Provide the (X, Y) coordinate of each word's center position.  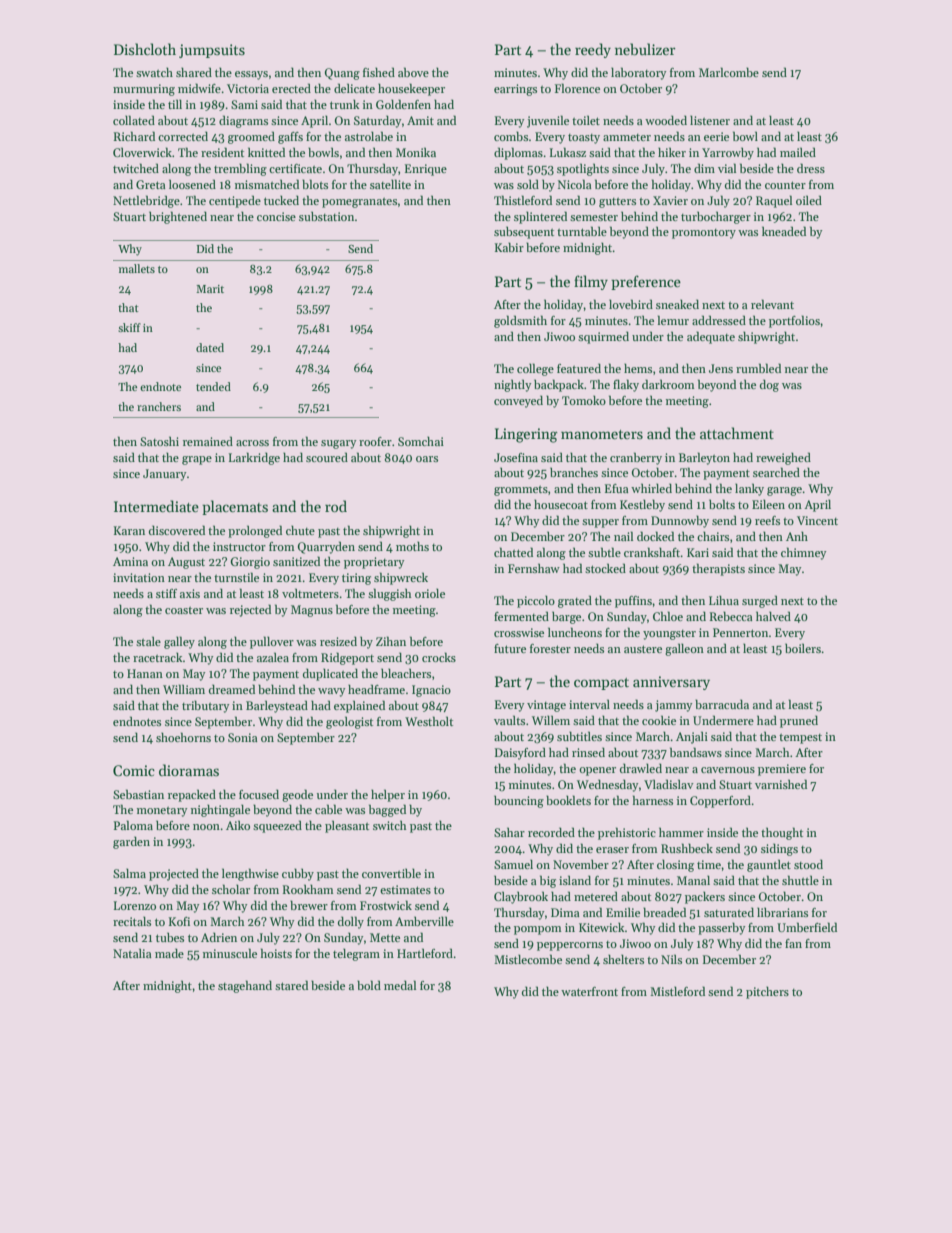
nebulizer (645, 49)
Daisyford (520, 753)
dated (210, 347)
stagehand (245, 986)
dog (769, 386)
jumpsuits (212, 51)
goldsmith (520, 321)
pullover (272, 642)
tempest (800, 739)
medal (400, 985)
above (413, 72)
